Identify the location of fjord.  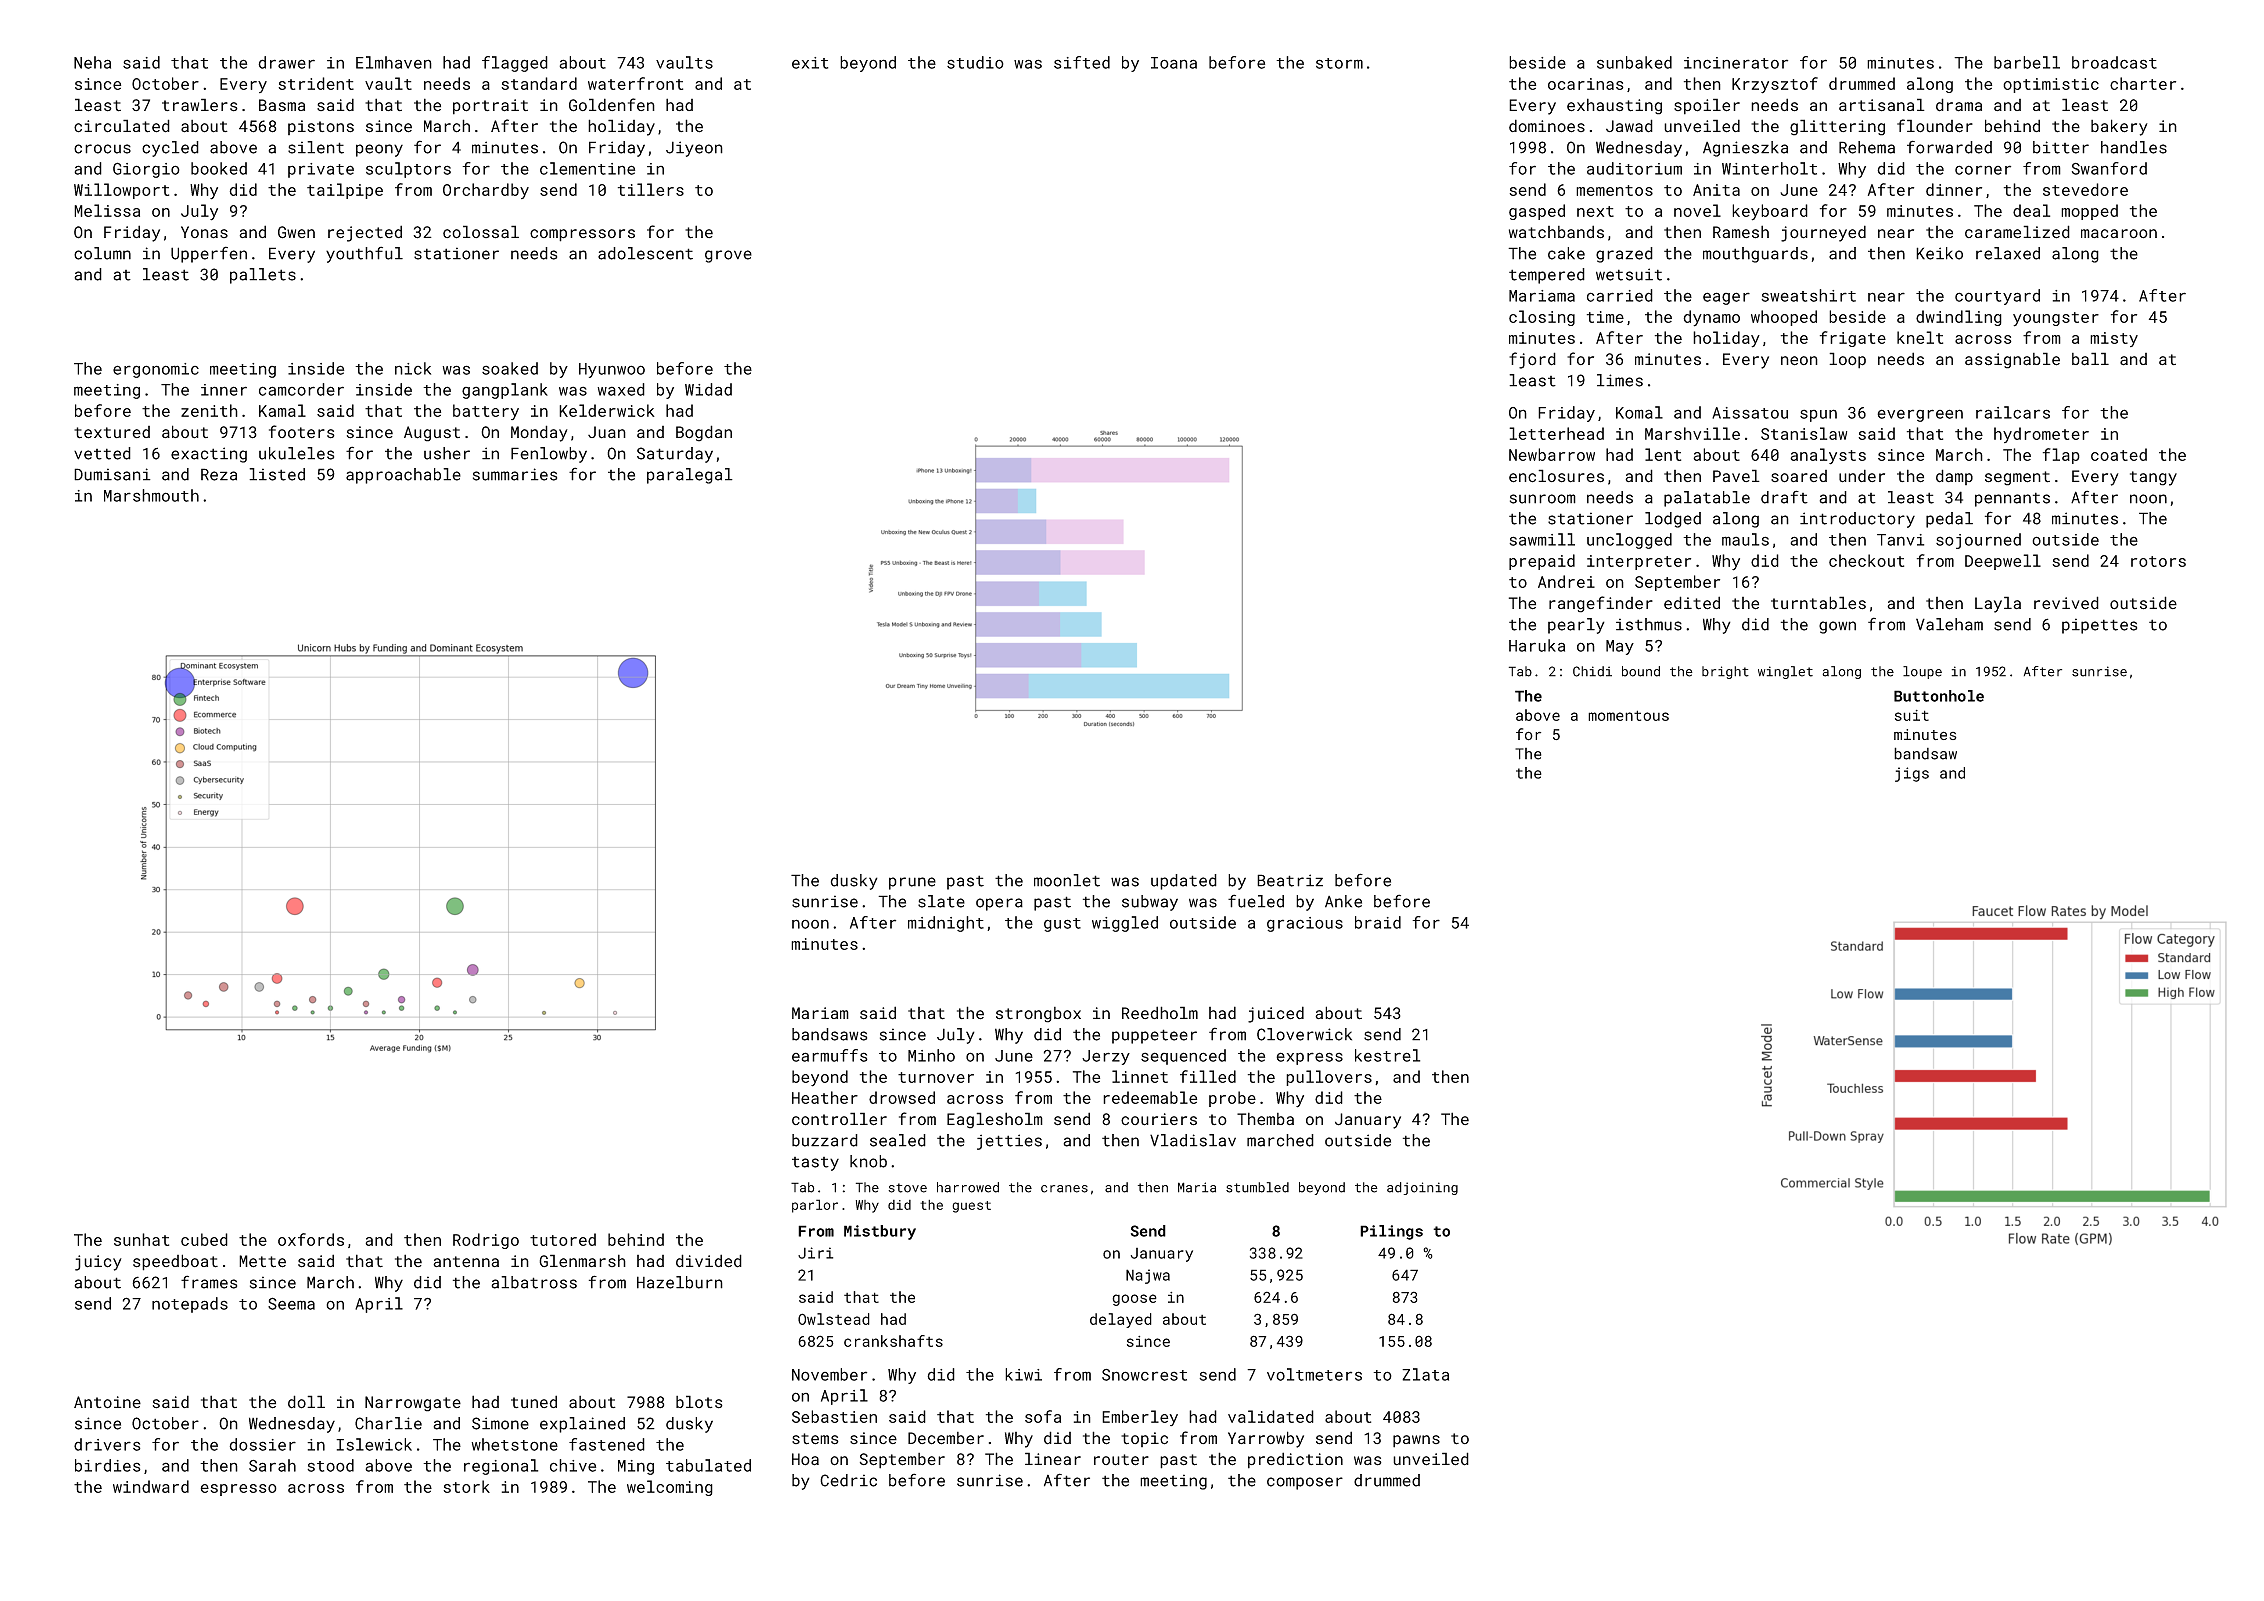
(1532, 360).
